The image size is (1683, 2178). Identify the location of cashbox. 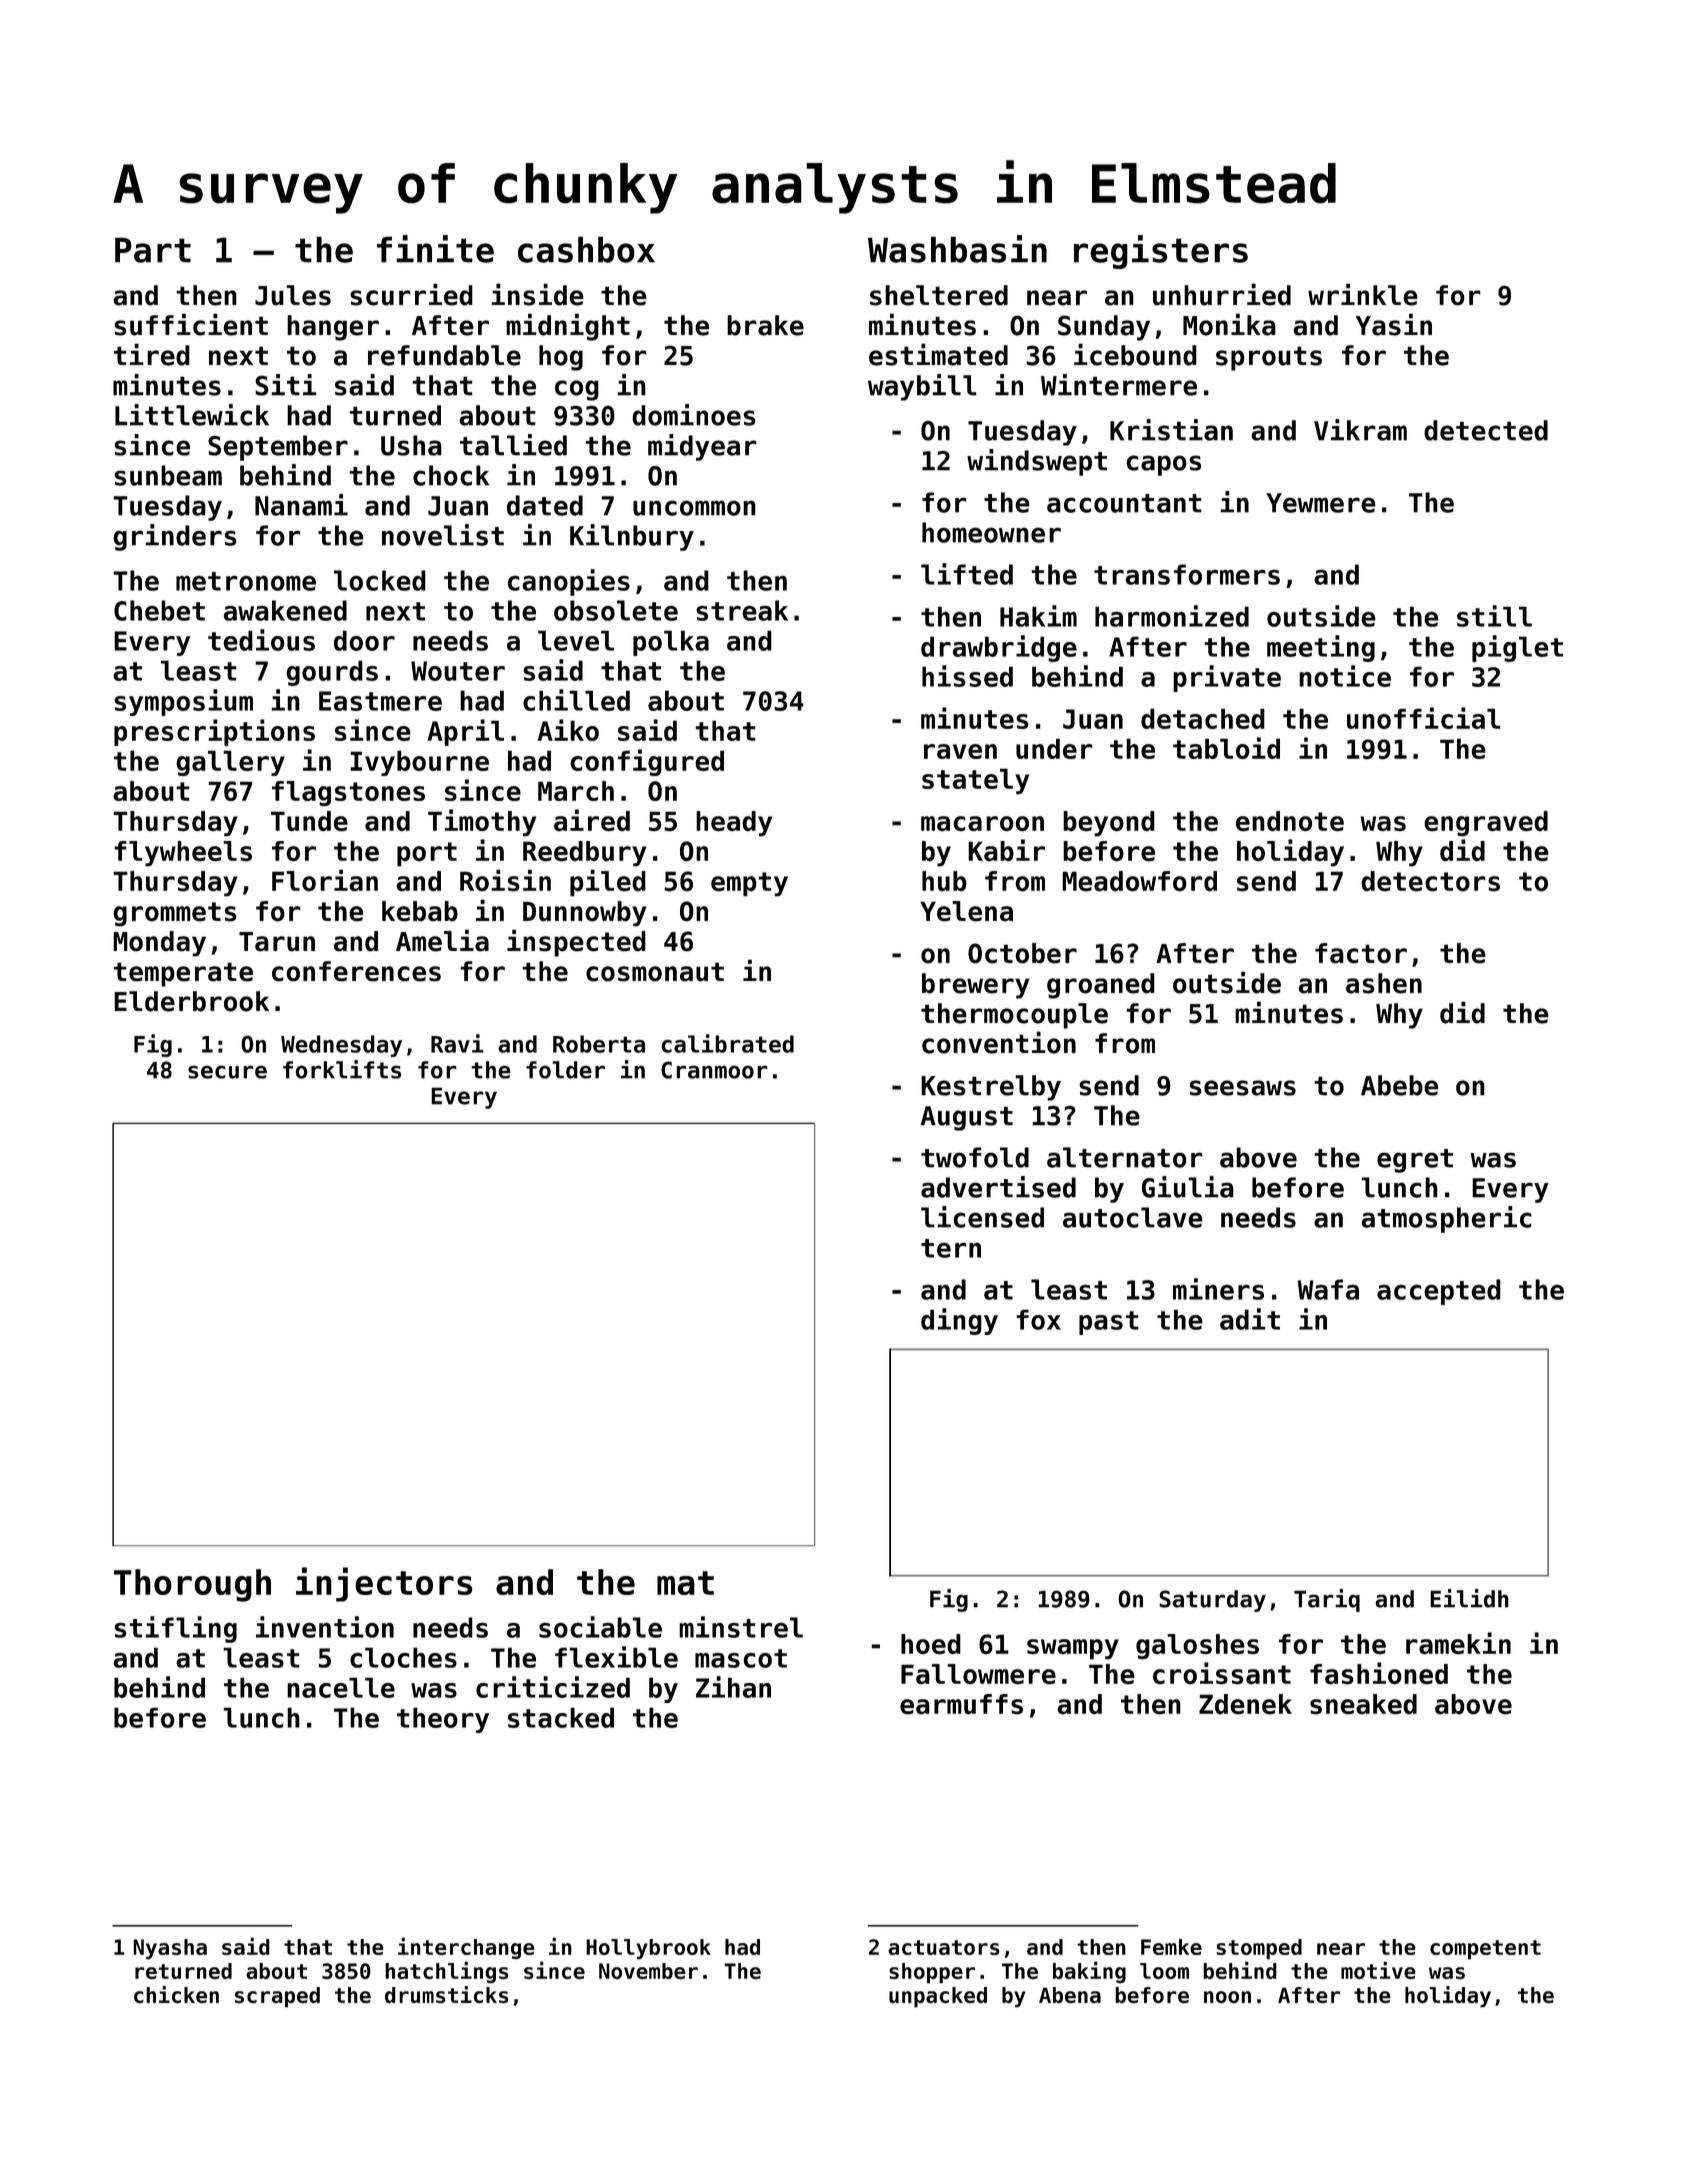
(586, 249).
